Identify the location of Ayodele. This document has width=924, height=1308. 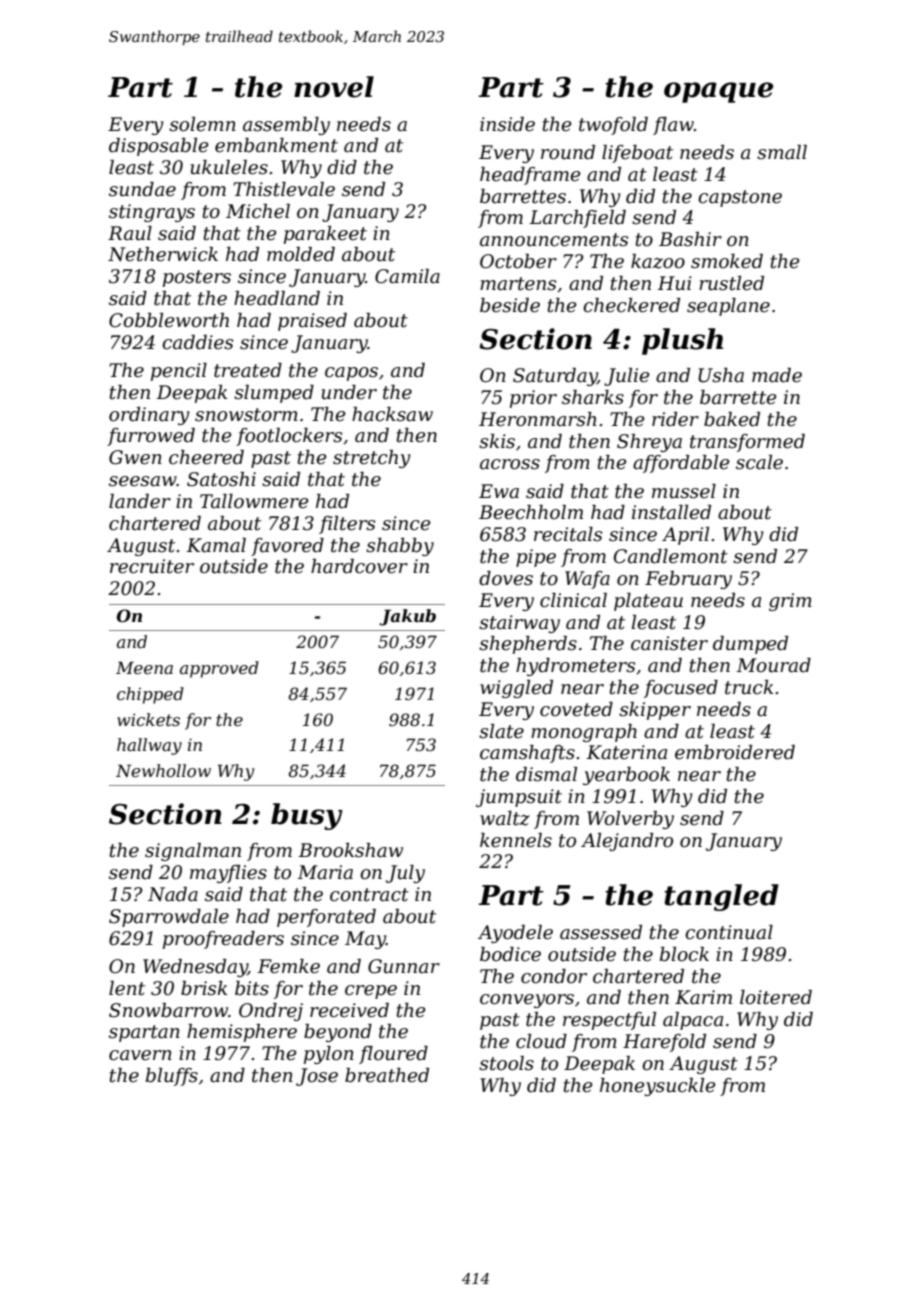
(515, 934).
